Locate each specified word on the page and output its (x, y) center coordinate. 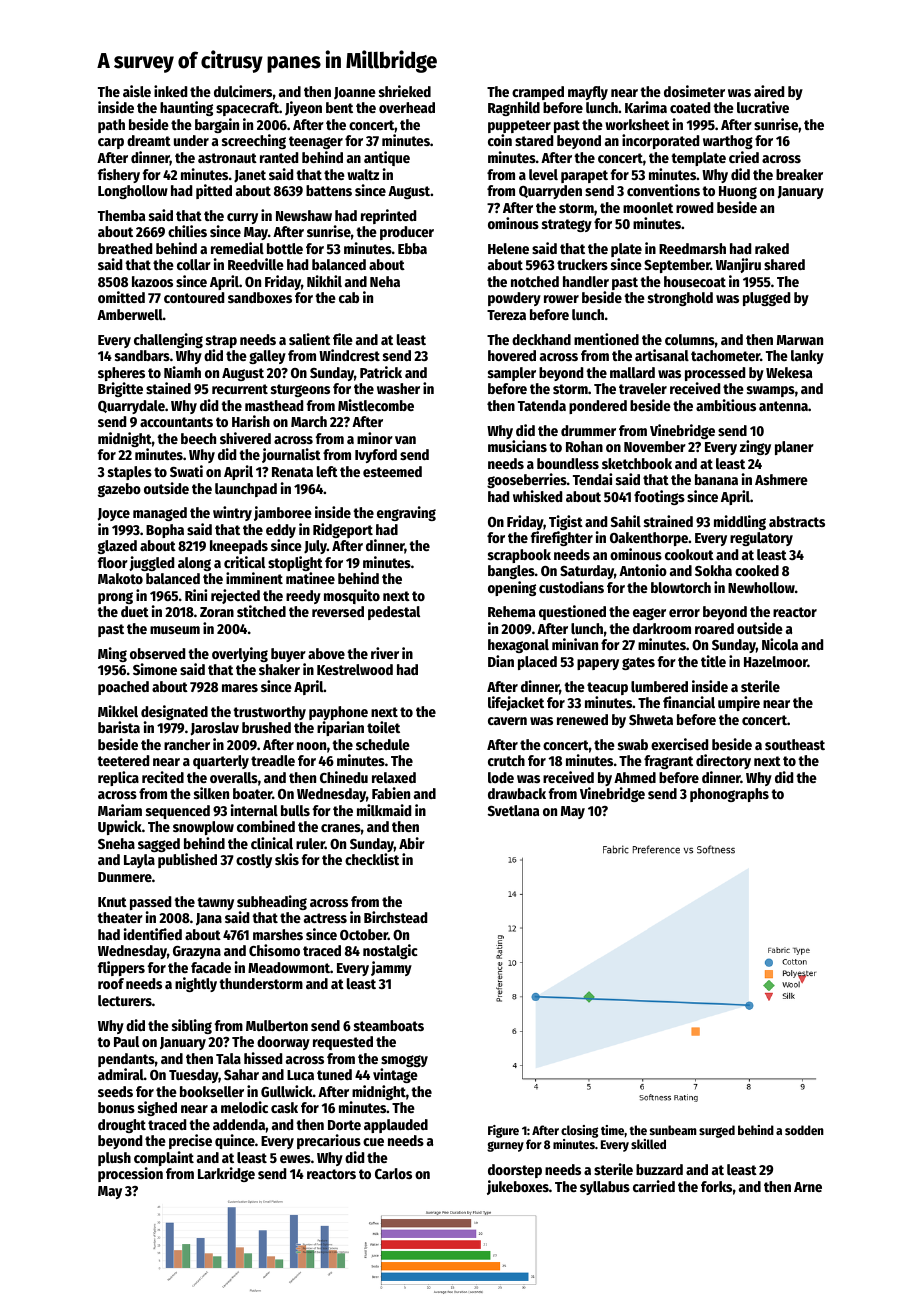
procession (130, 1174)
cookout (689, 554)
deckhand (541, 339)
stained (168, 388)
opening (512, 588)
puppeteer (519, 126)
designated (174, 712)
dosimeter (694, 91)
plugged (766, 299)
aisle (137, 91)
